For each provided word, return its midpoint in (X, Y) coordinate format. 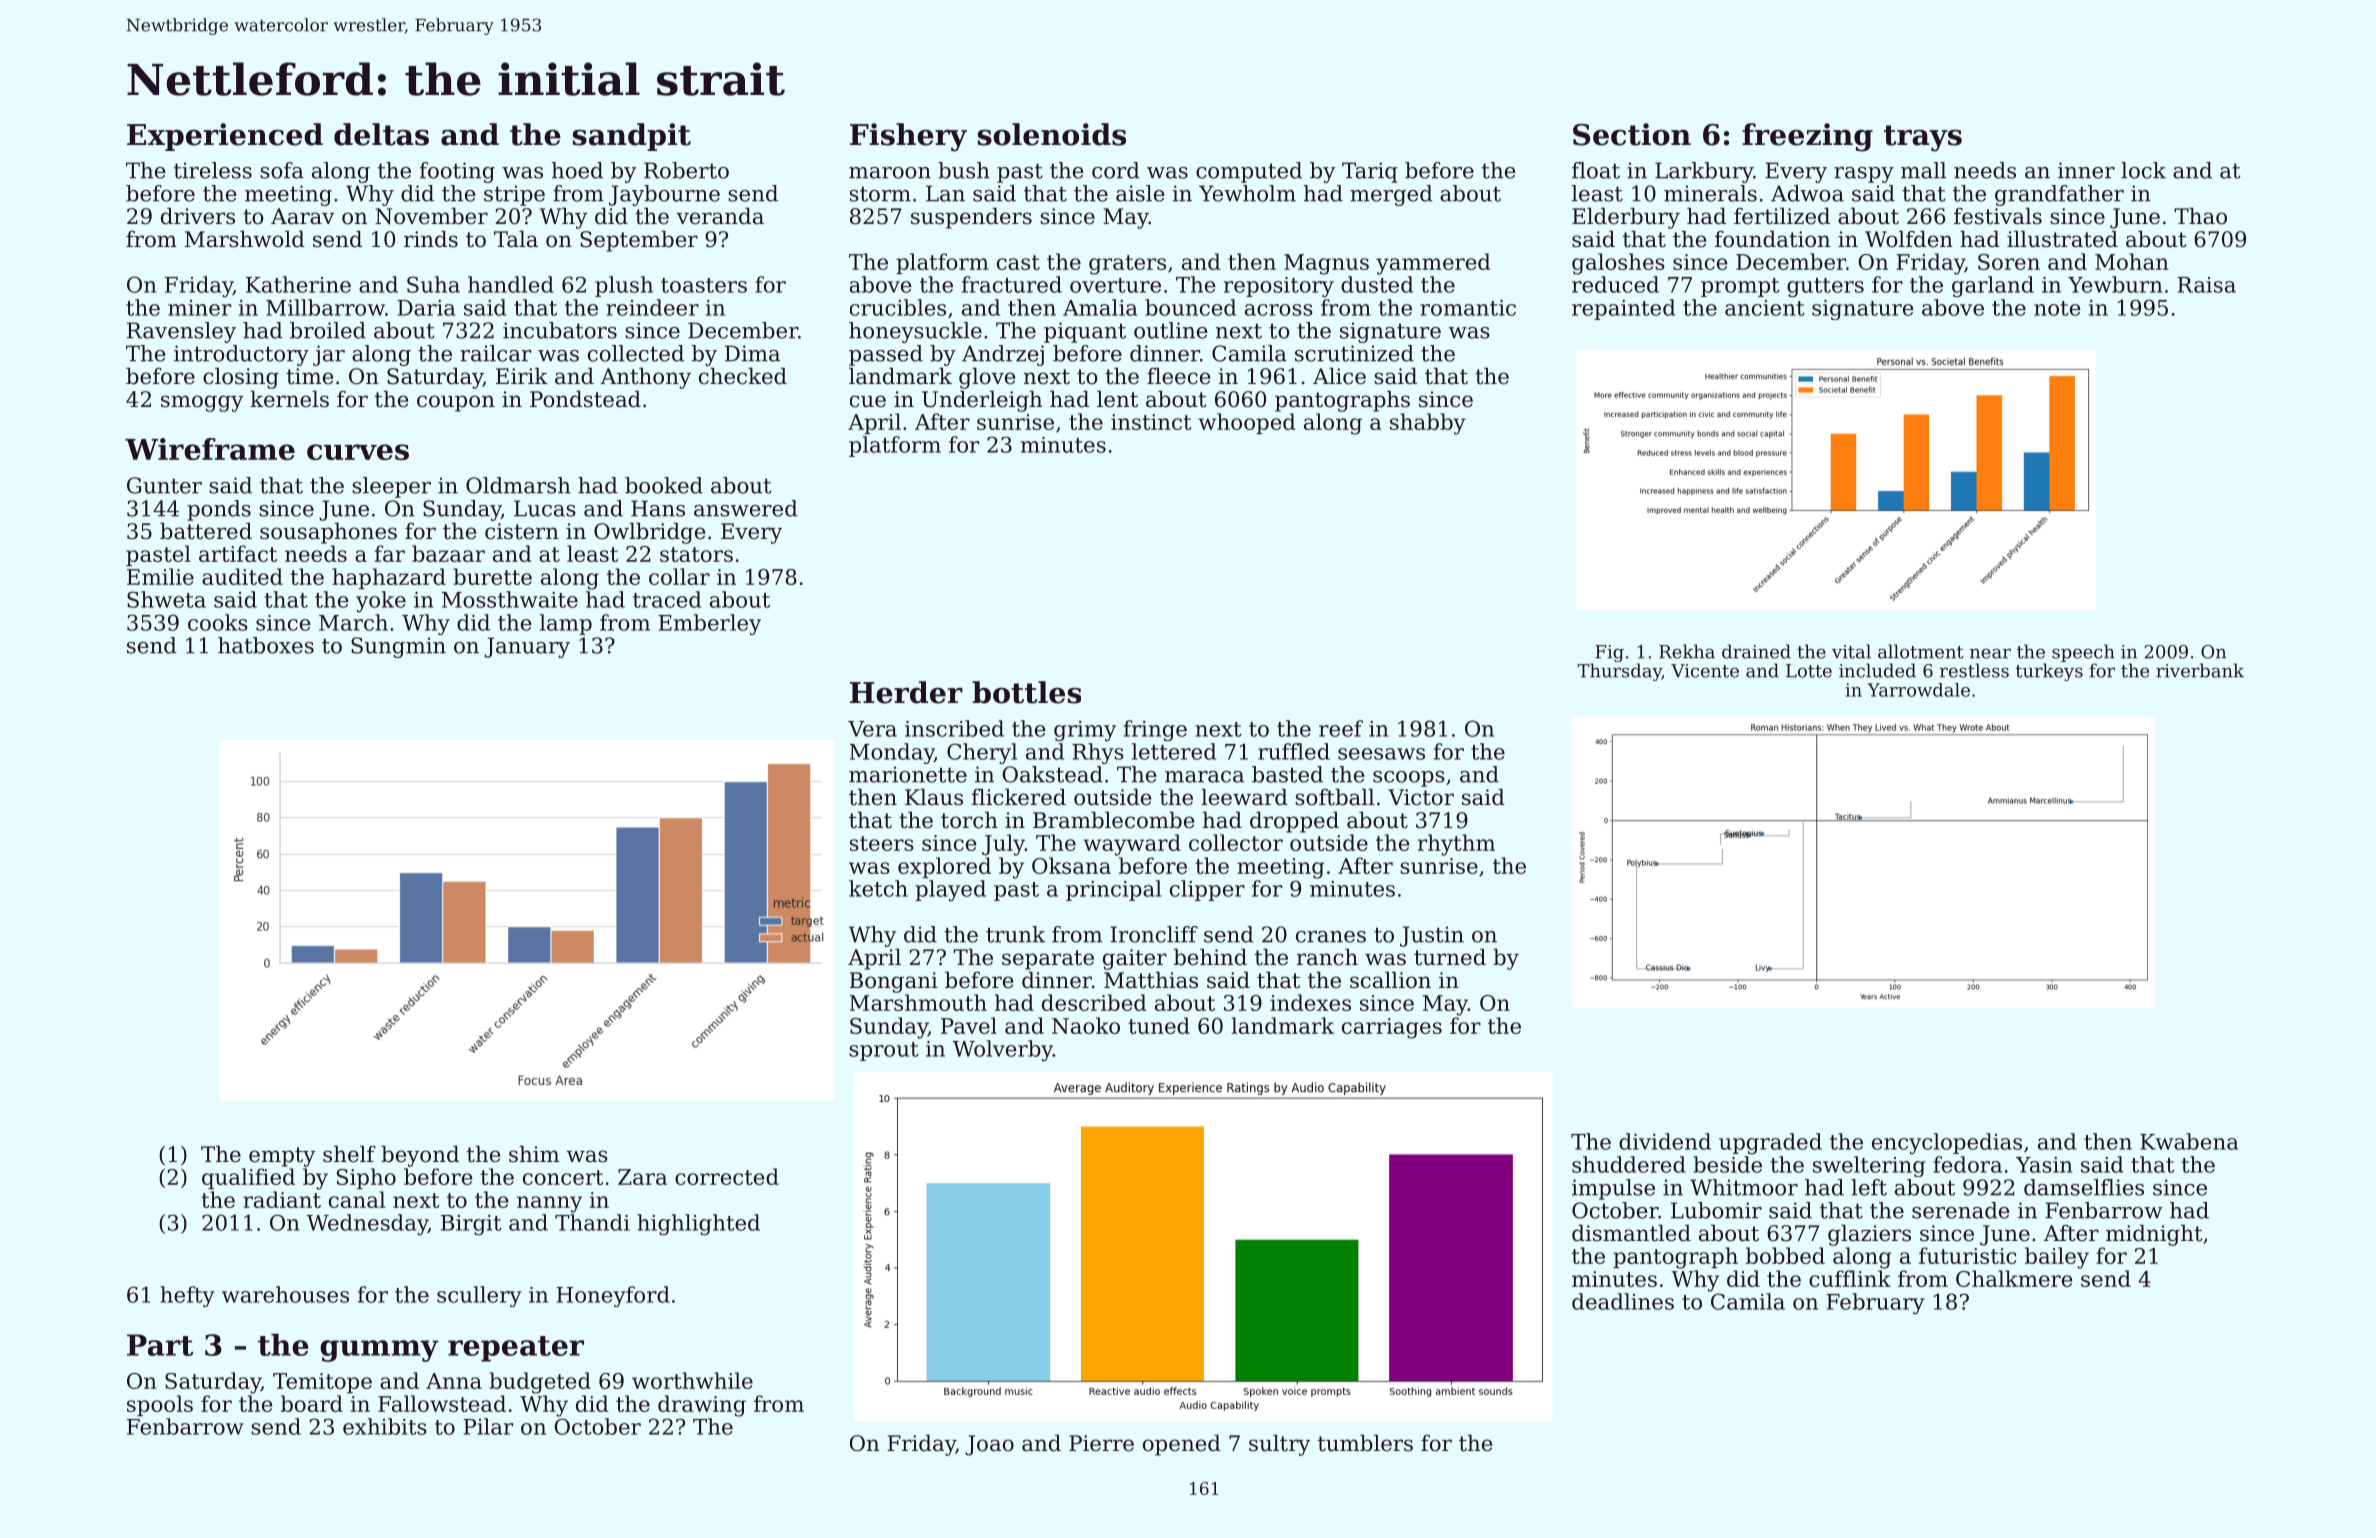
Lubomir (1716, 1210)
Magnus (1326, 264)
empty (282, 1157)
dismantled (1631, 1233)
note (2057, 308)
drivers (198, 216)
